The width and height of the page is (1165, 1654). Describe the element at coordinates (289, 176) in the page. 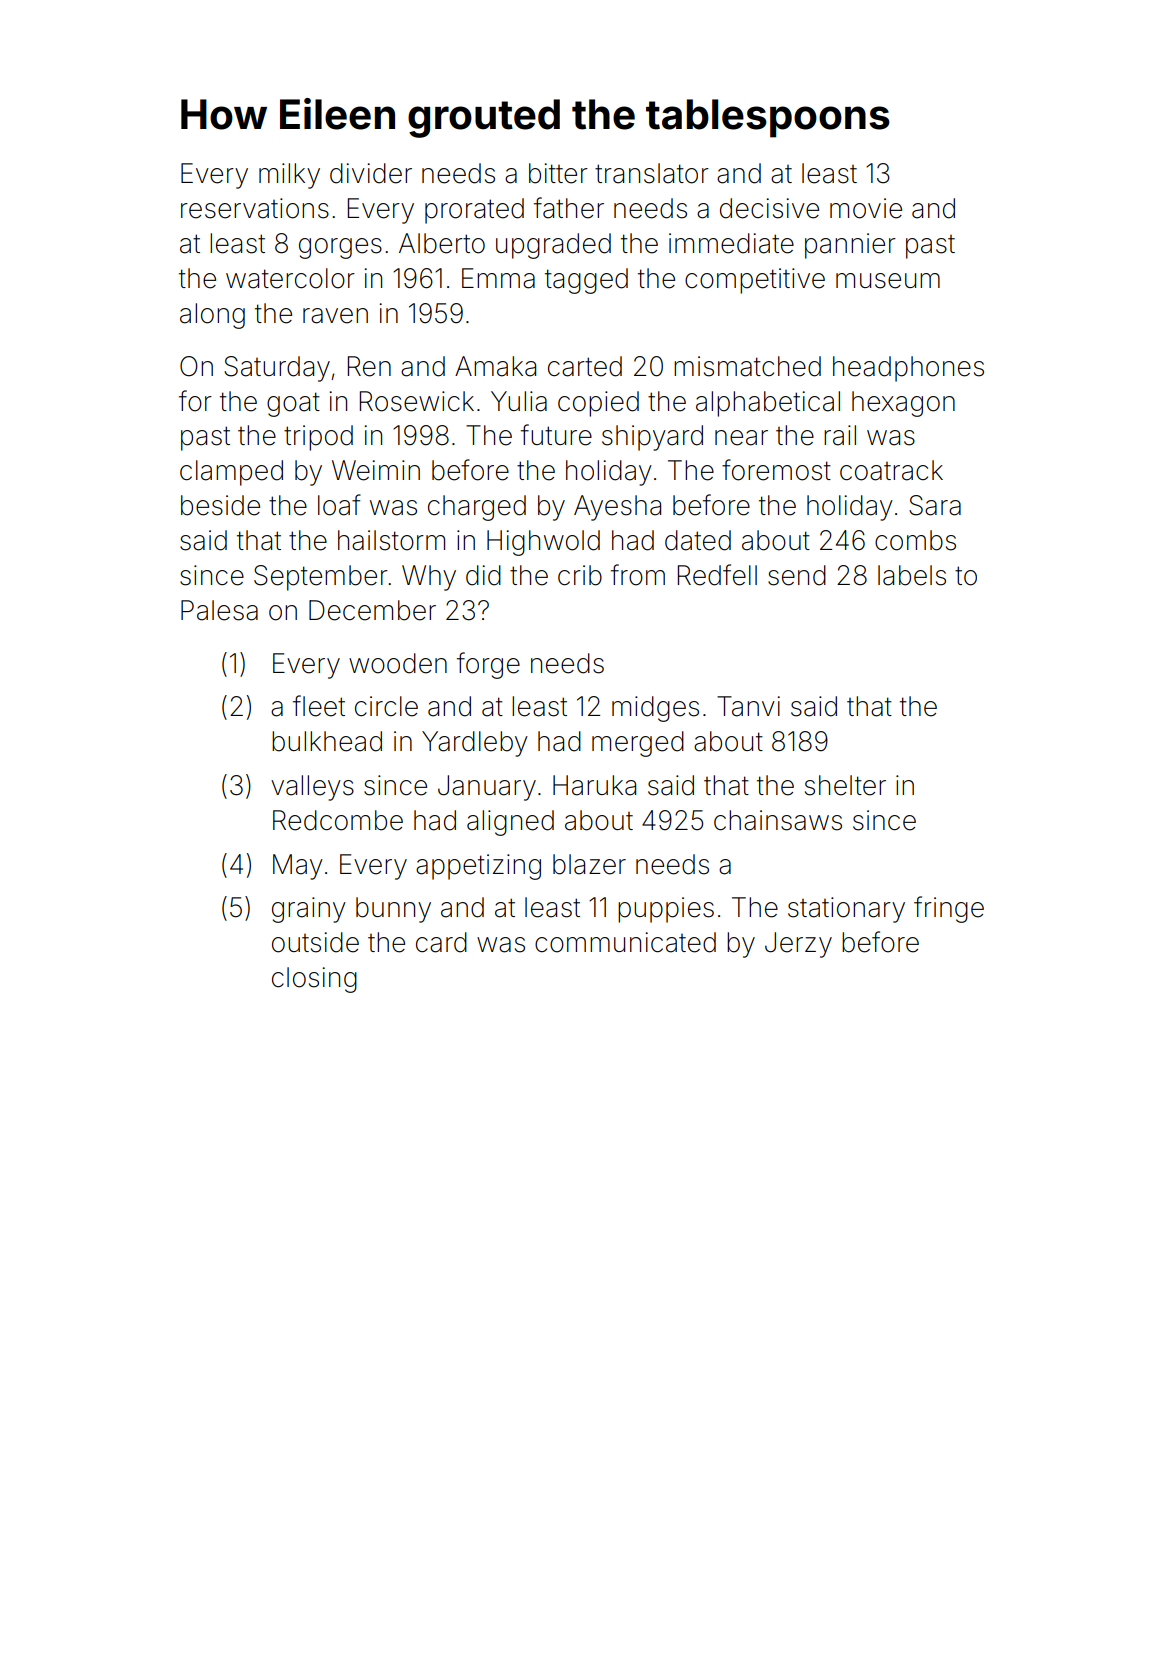

I see `milky` at that location.
